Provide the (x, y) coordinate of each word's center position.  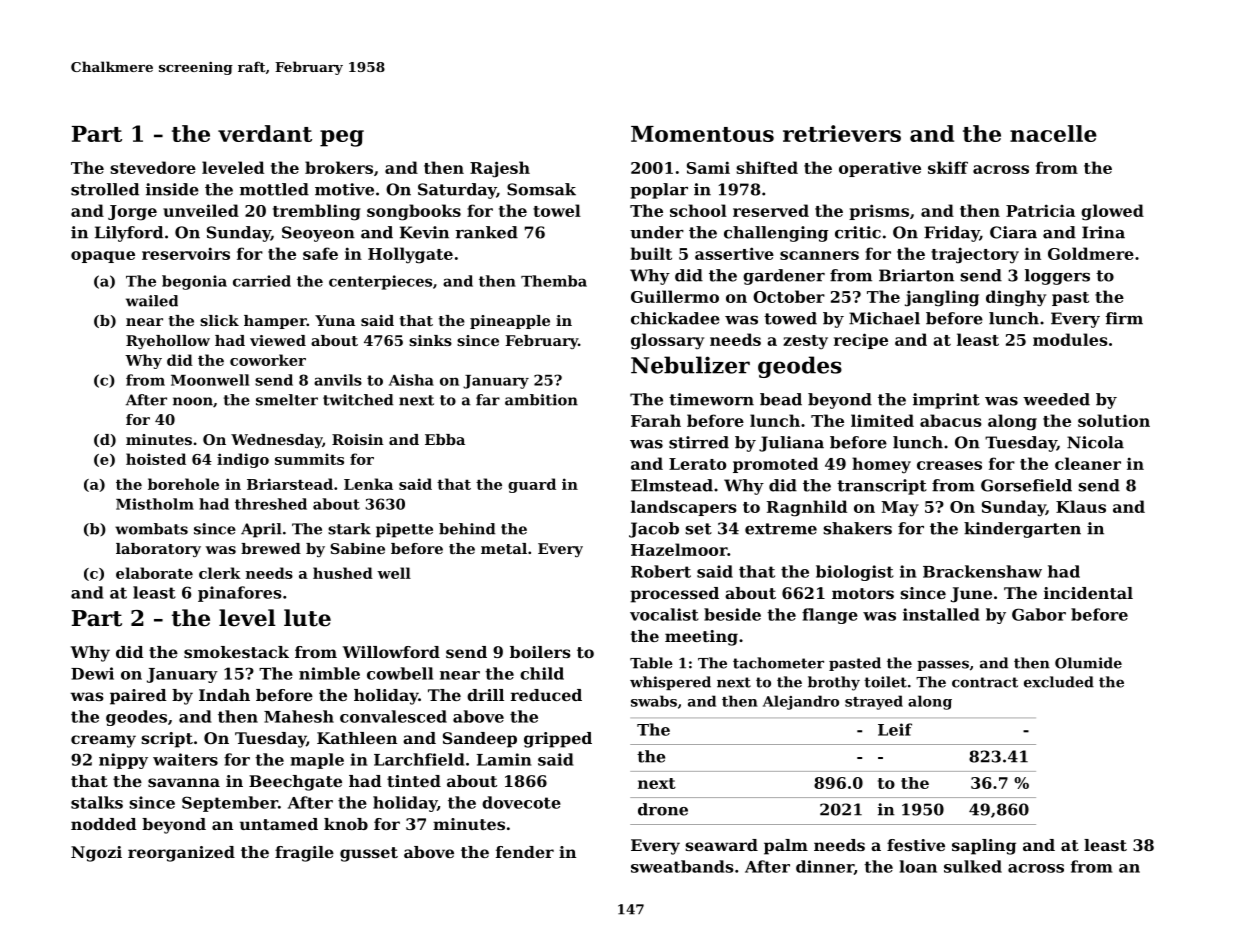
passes (943, 665)
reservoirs (186, 253)
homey (881, 465)
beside (732, 614)
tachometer (778, 663)
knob (346, 824)
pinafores (239, 594)
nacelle (1053, 133)
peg (342, 138)
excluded (1059, 682)
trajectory (975, 255)
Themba (554, 281)
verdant (265, 133)
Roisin (358, 439)
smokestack (236, 652)
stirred (699, 442)
